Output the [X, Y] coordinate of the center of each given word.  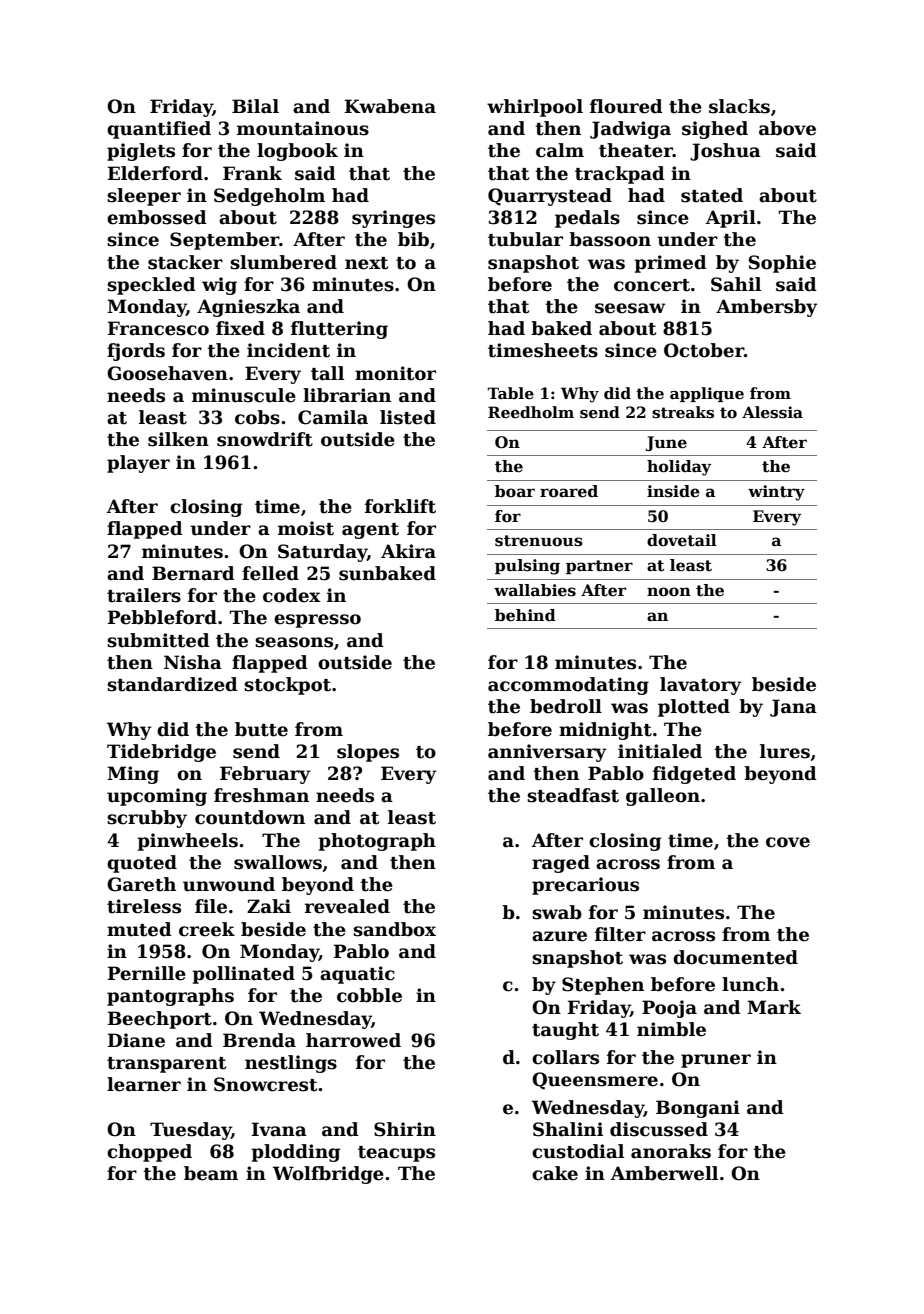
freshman [261, 795]
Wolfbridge [328, 1175]
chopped [149, 1153]
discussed [659, 1129]
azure [559, 936]
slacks [739, 106]
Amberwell [664, 1173]
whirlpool [535, 108]
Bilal [255, 106]
